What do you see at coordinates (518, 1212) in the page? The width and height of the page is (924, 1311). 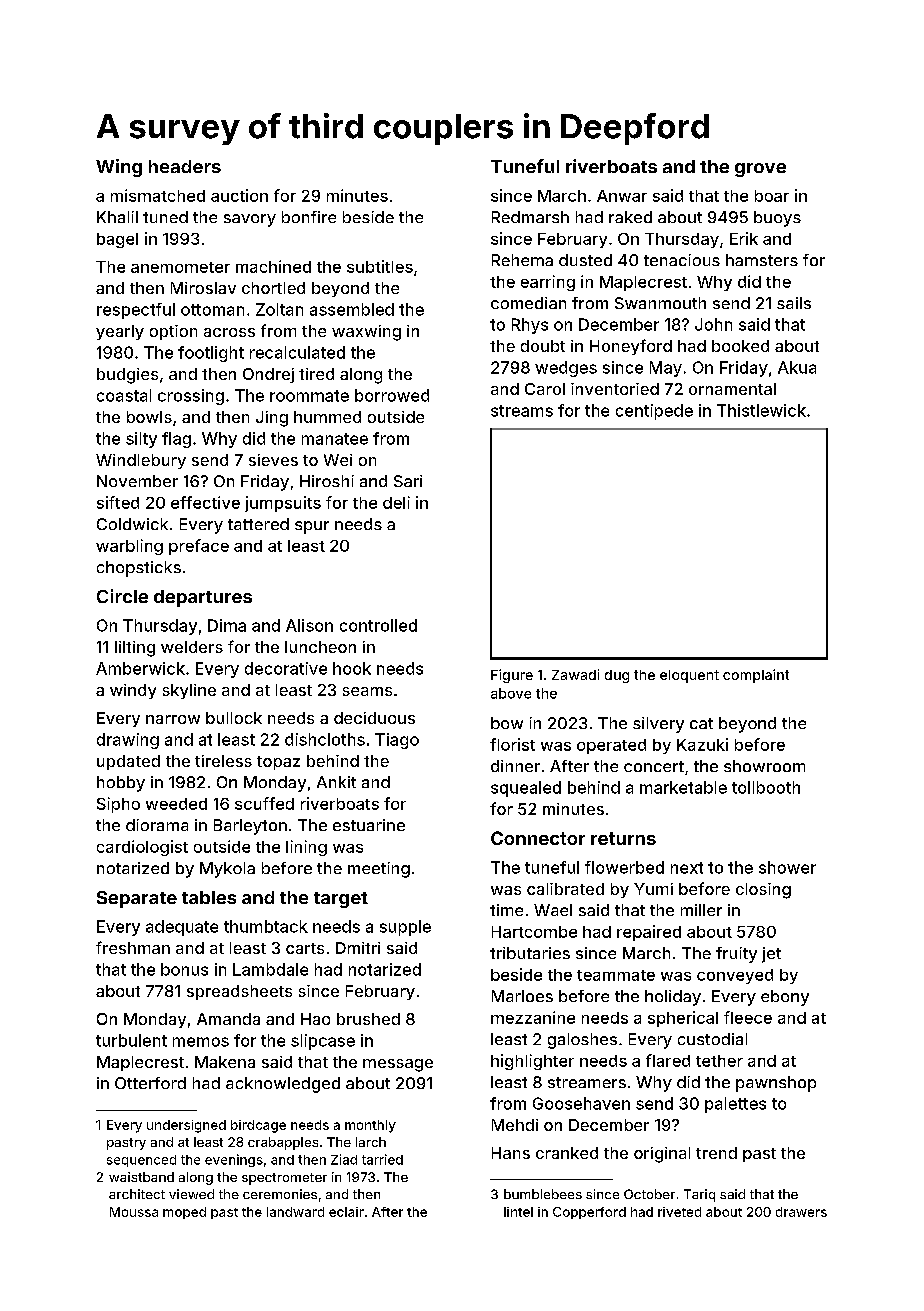 I see `lintel` at bounding box center [518, 1212].
